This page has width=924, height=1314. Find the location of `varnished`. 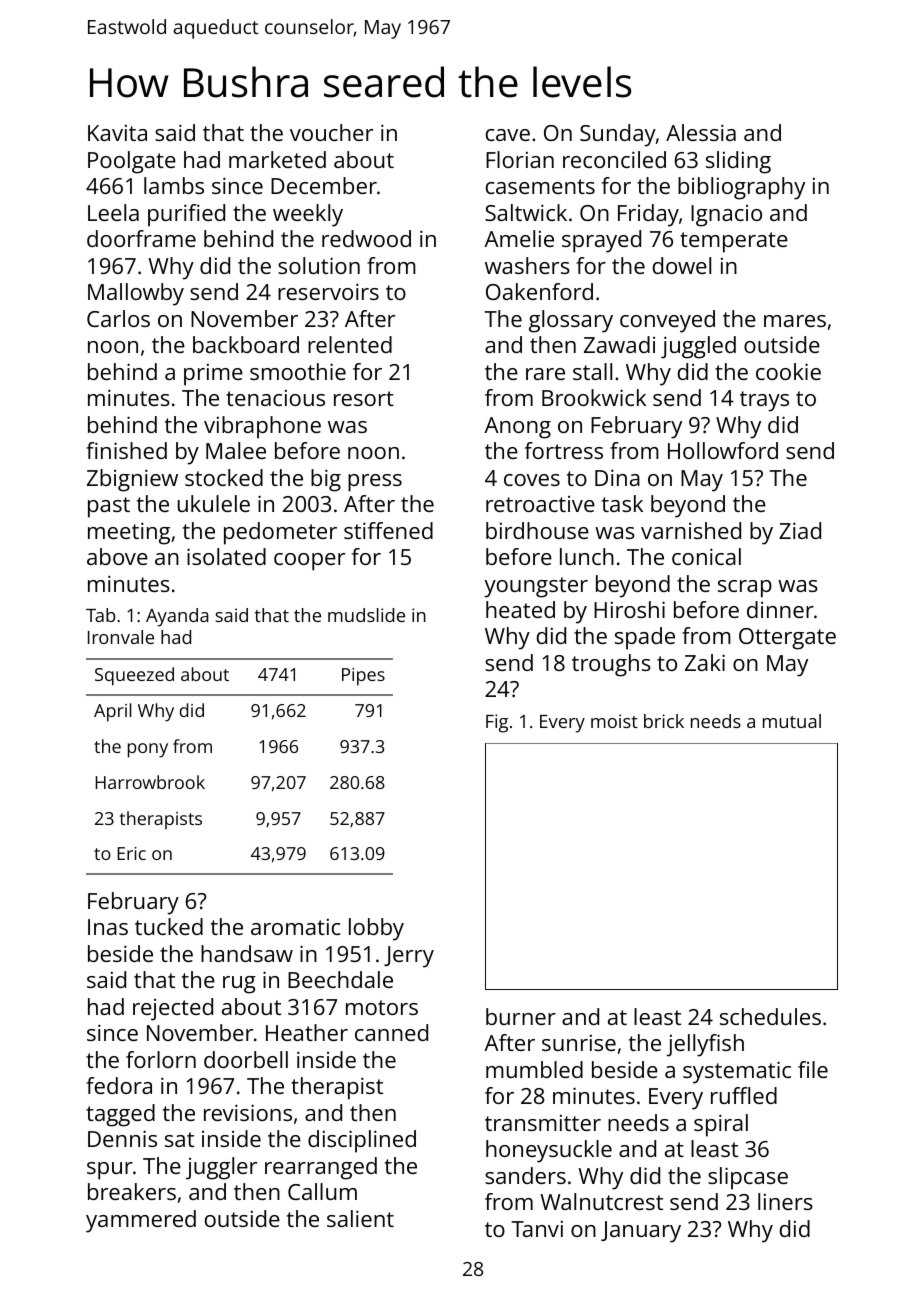

varnished is located at coordinates (691, 530).
